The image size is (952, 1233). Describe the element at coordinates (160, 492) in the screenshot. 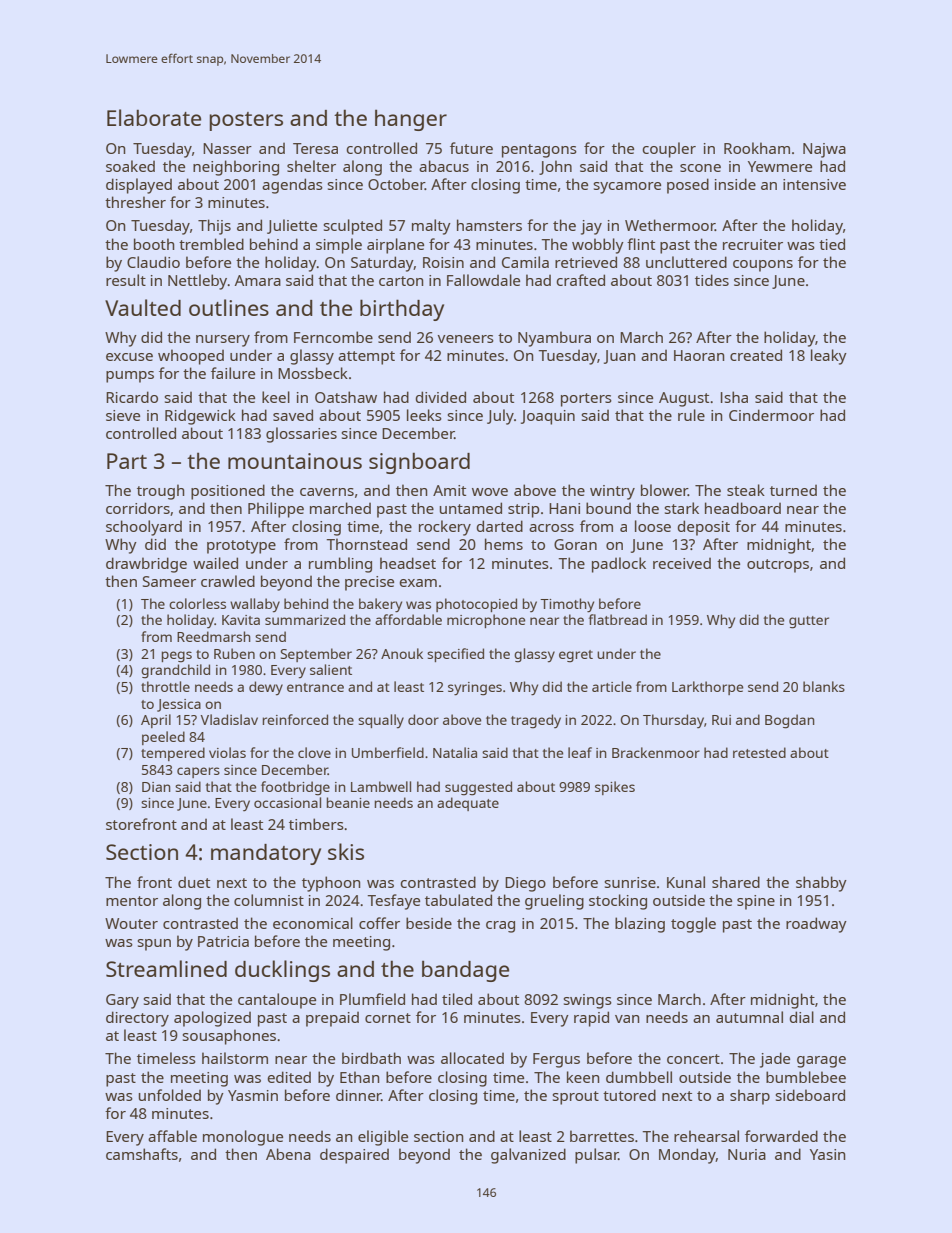

I see `trough` at that location.
